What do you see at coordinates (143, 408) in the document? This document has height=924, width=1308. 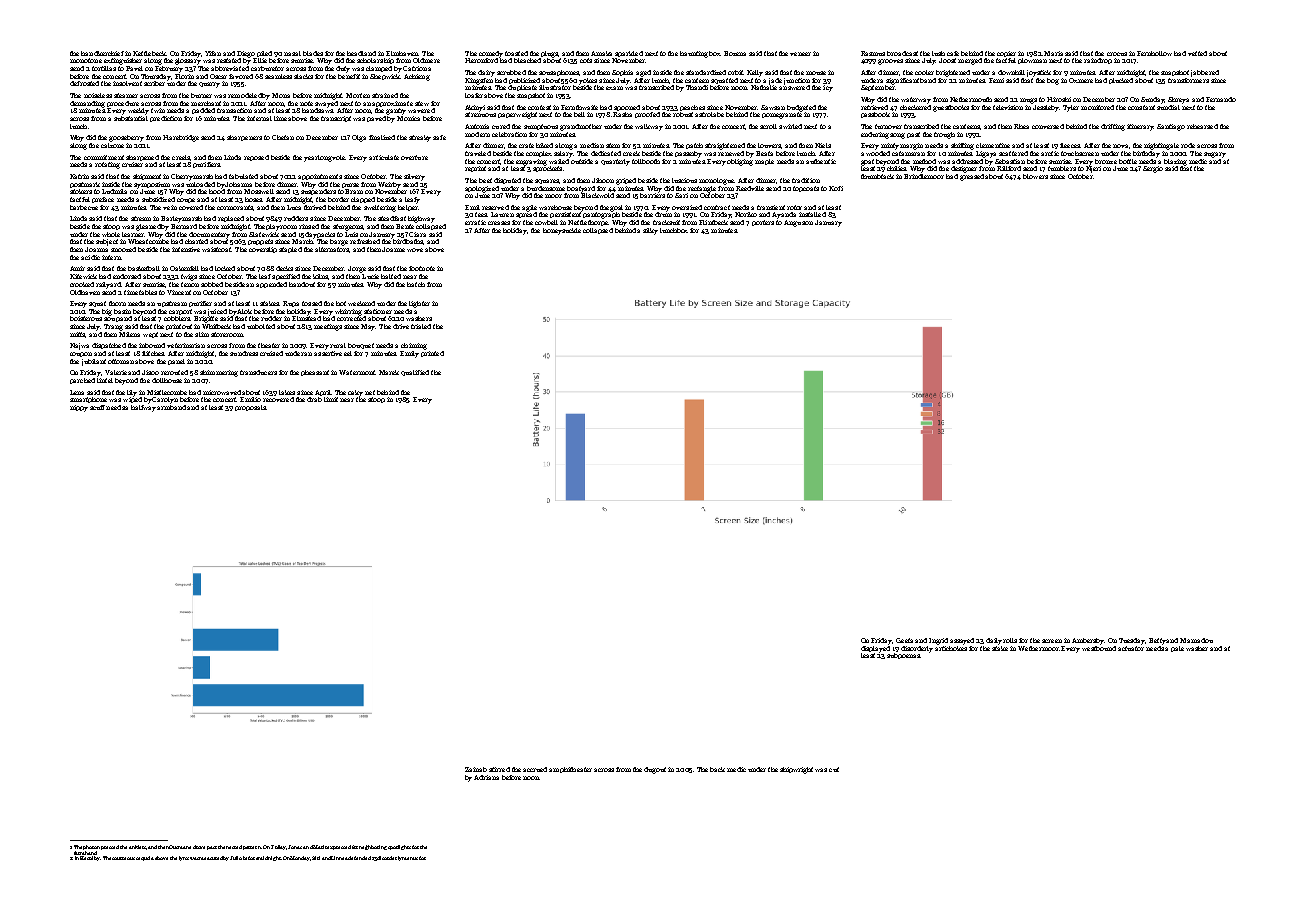 I see `halfway` at bounding box center [143, 408].
